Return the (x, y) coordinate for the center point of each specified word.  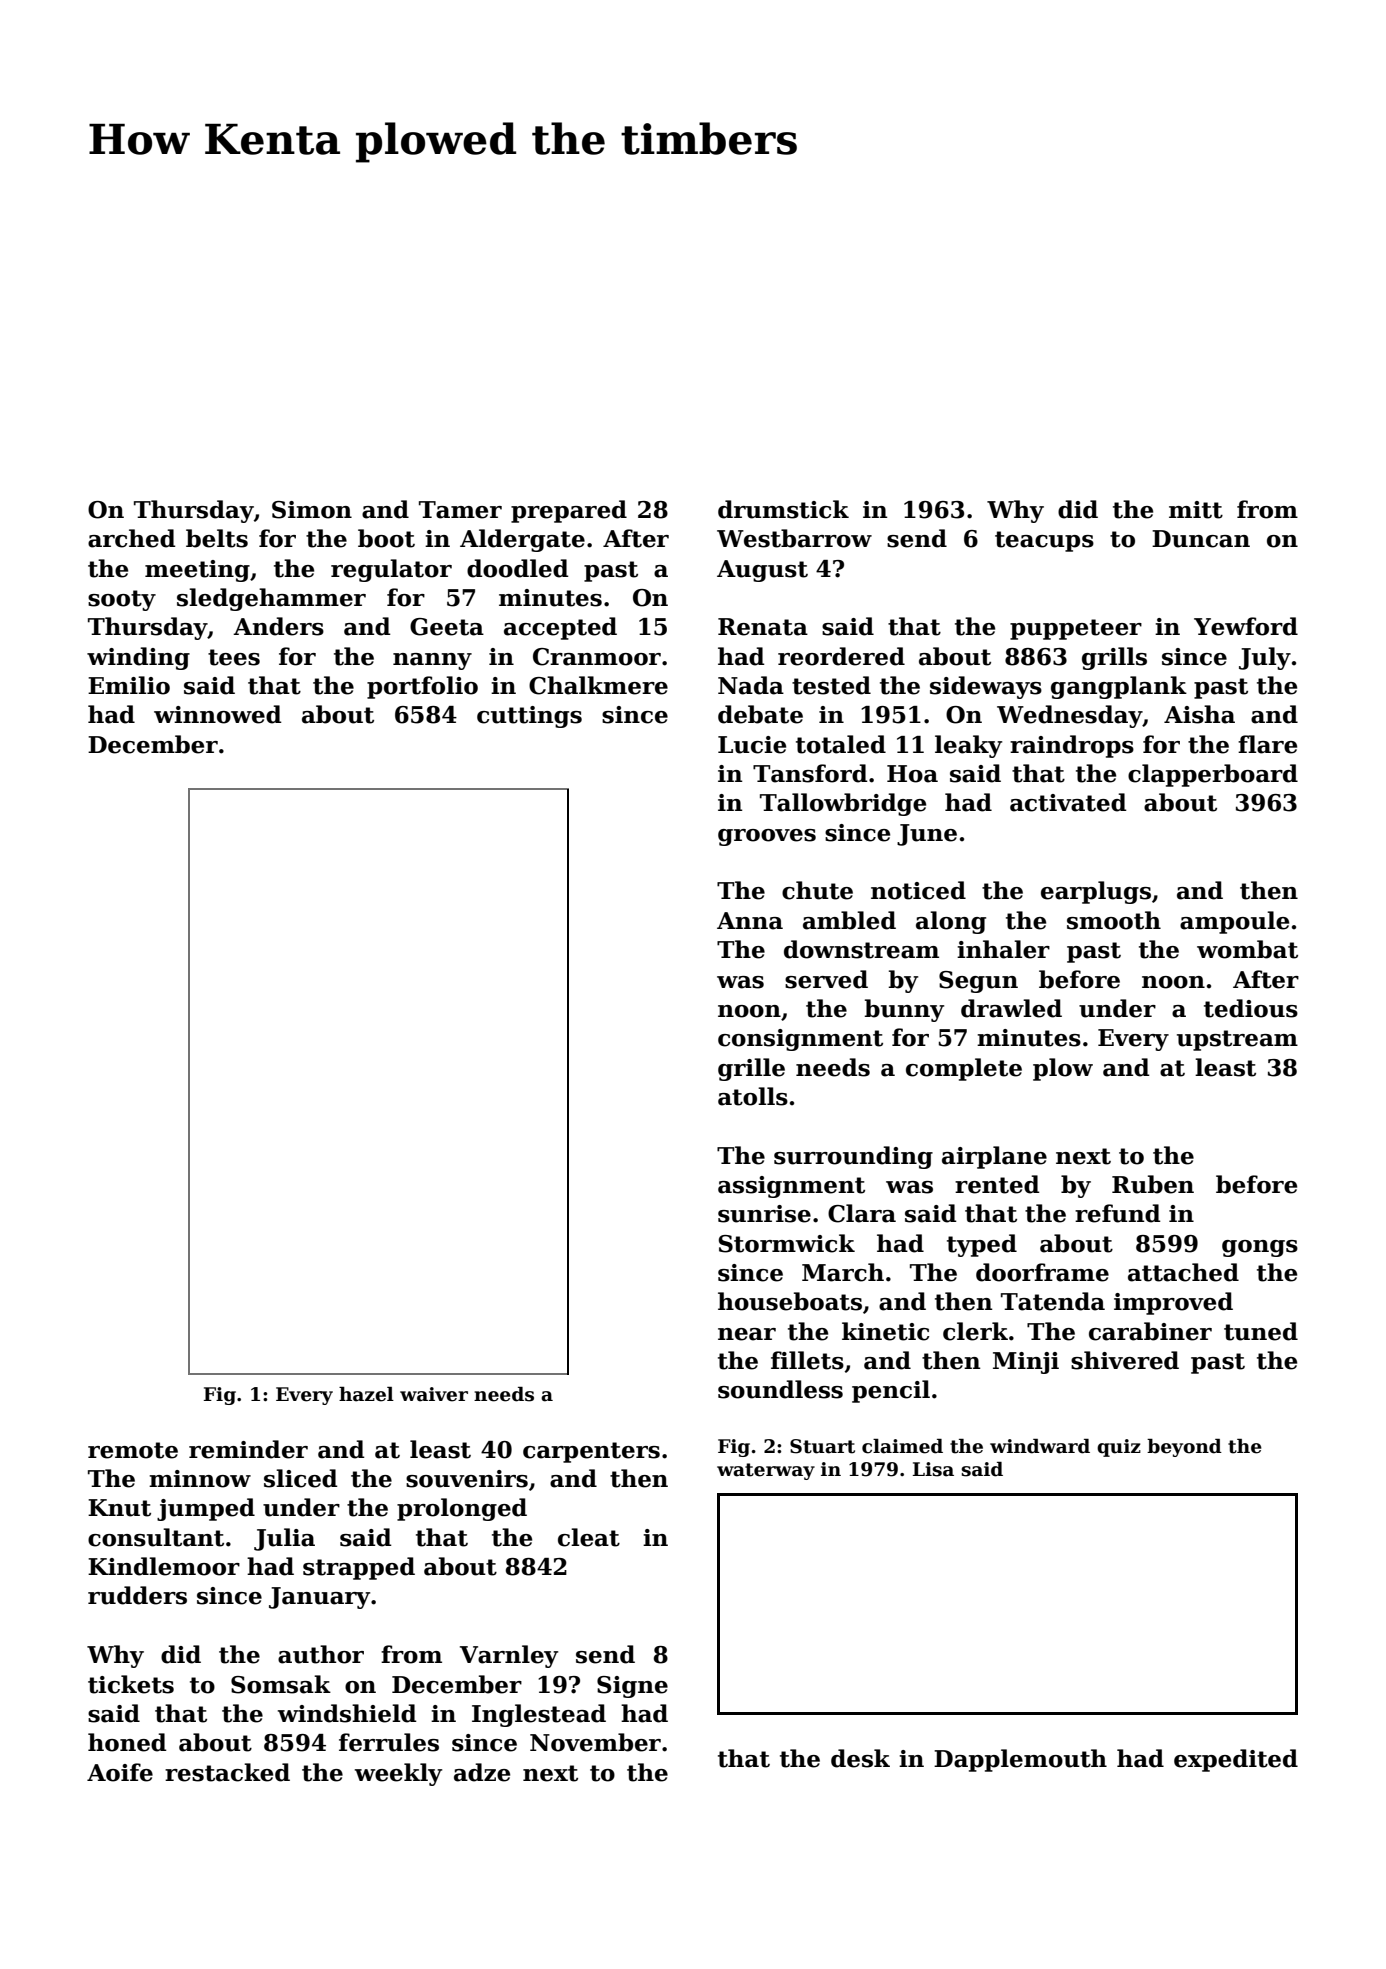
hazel (366, 1394)
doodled (518, 568)
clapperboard (1213, 775)
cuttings (529, 717)
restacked (227, 1772)
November (595, 1742)
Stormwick (787, 1243)
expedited (1236, 1760)
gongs (1260, 1248)
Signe (632, 1687)
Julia (284, 1539)
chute (817, 890)
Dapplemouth (1020, 1760)
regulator (391, 570)
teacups (1044, 541)
